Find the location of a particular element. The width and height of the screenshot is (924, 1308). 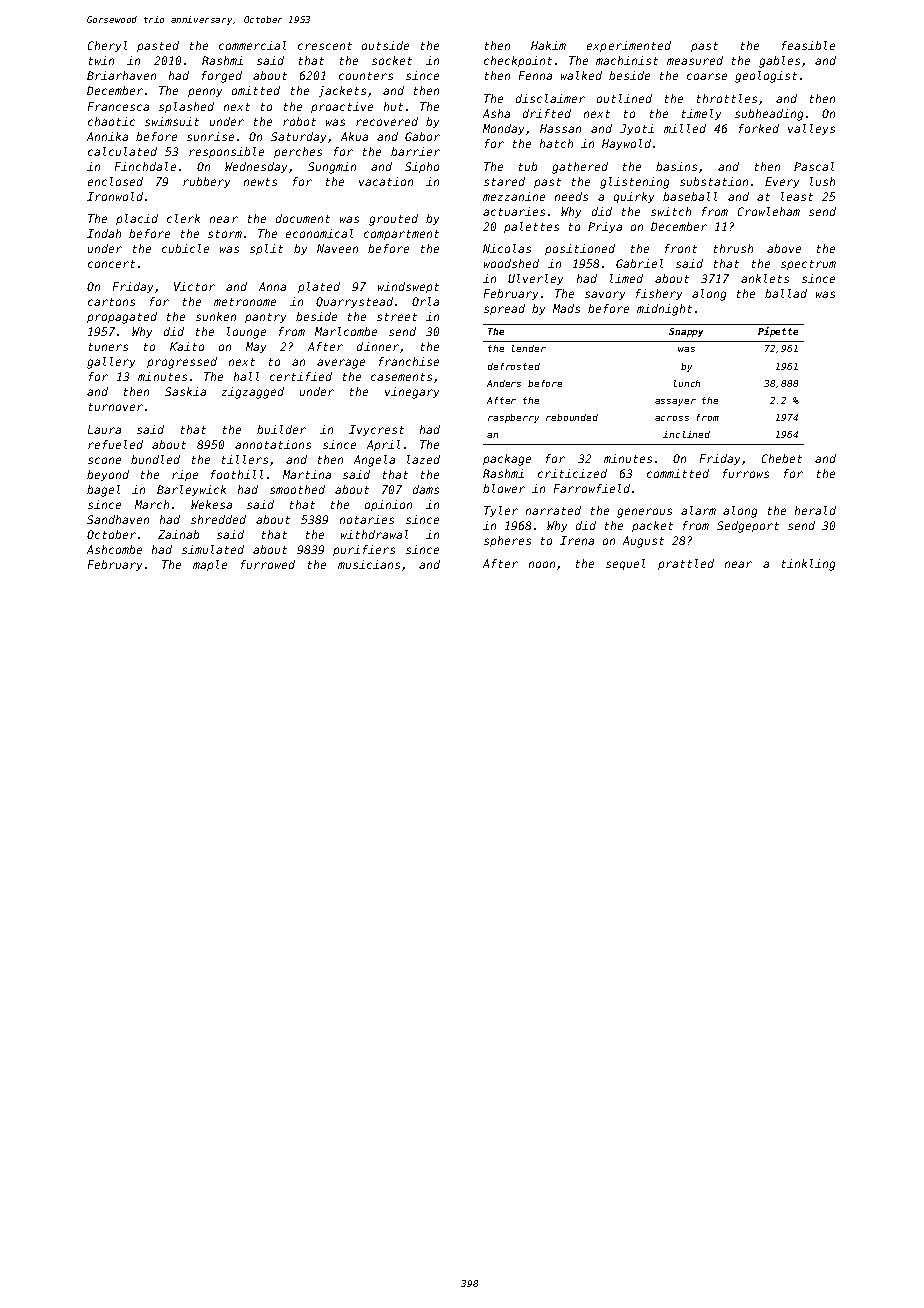

Chebet is located at coordinates (782, 458).
